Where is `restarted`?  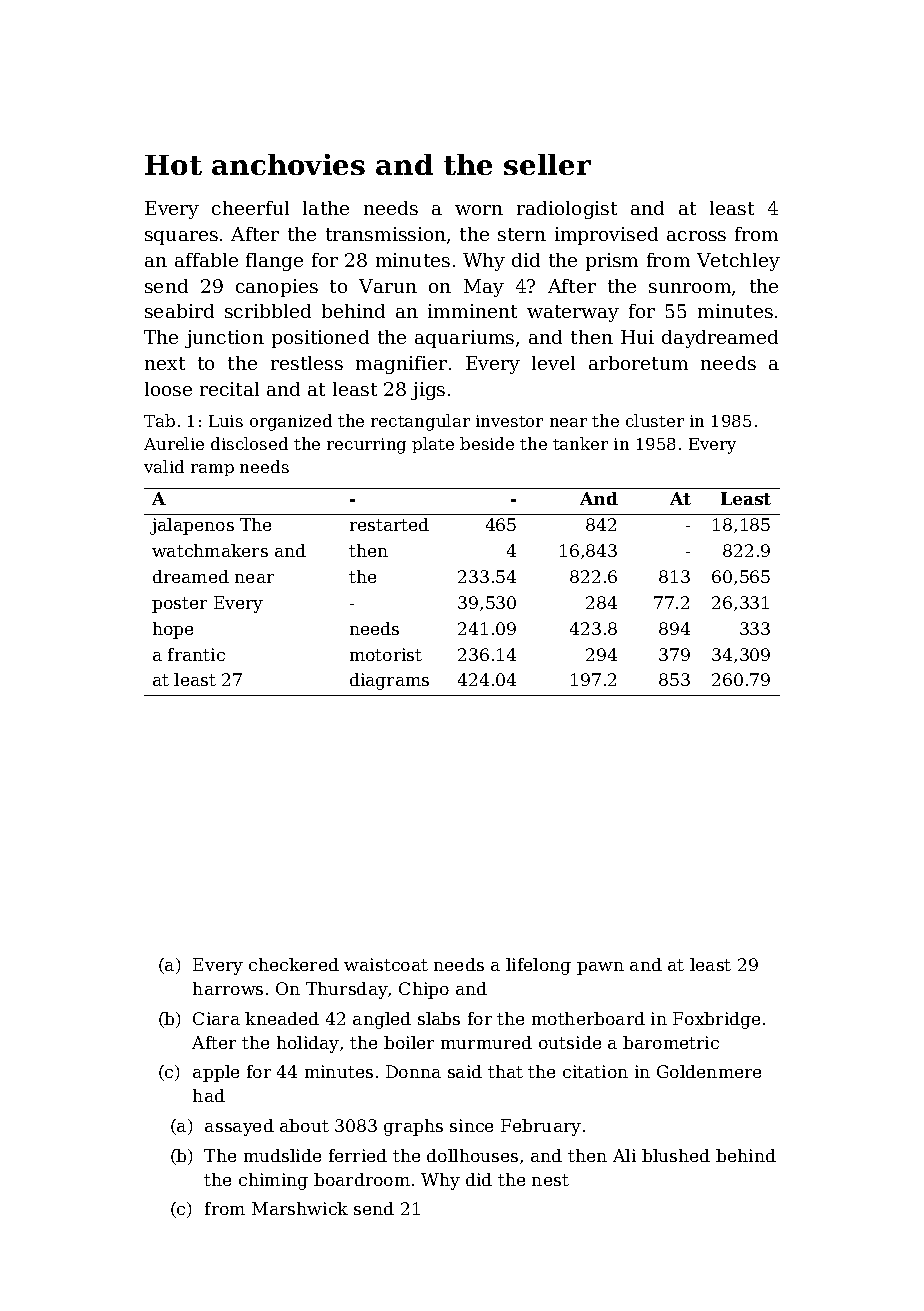
restarted is located at coordinates (389, 524).
